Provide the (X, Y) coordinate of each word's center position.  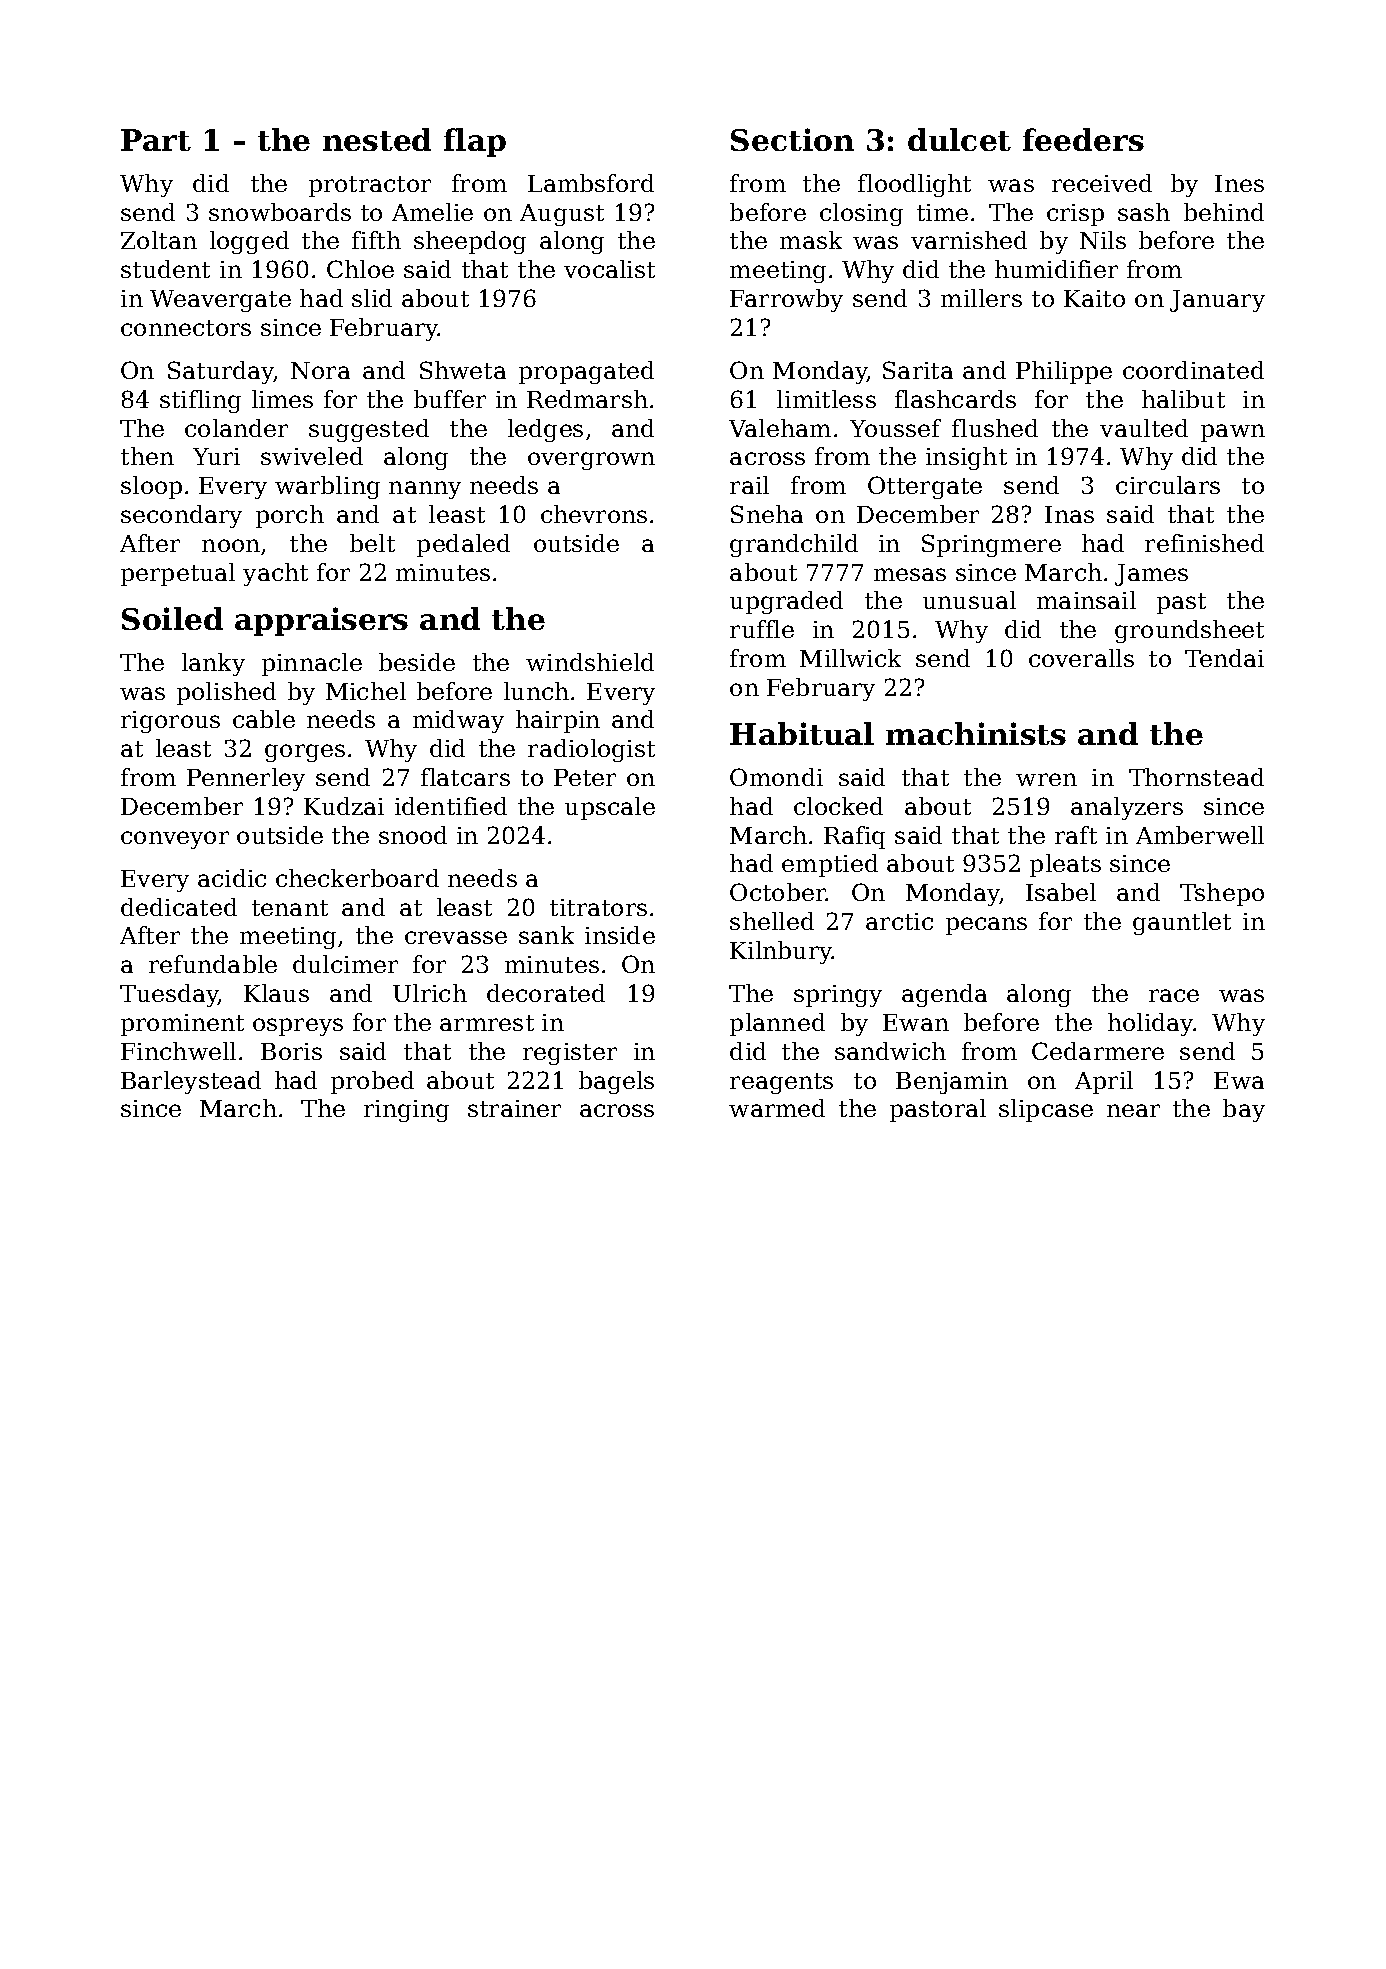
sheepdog (470, 242)
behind (1224, 212)
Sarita (918, 370)
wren (1046, 779)
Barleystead (191, 1082)
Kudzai (344, 806)
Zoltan (159, 240)
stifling (200, 401)
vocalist (609, 269)
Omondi (776, 777)
